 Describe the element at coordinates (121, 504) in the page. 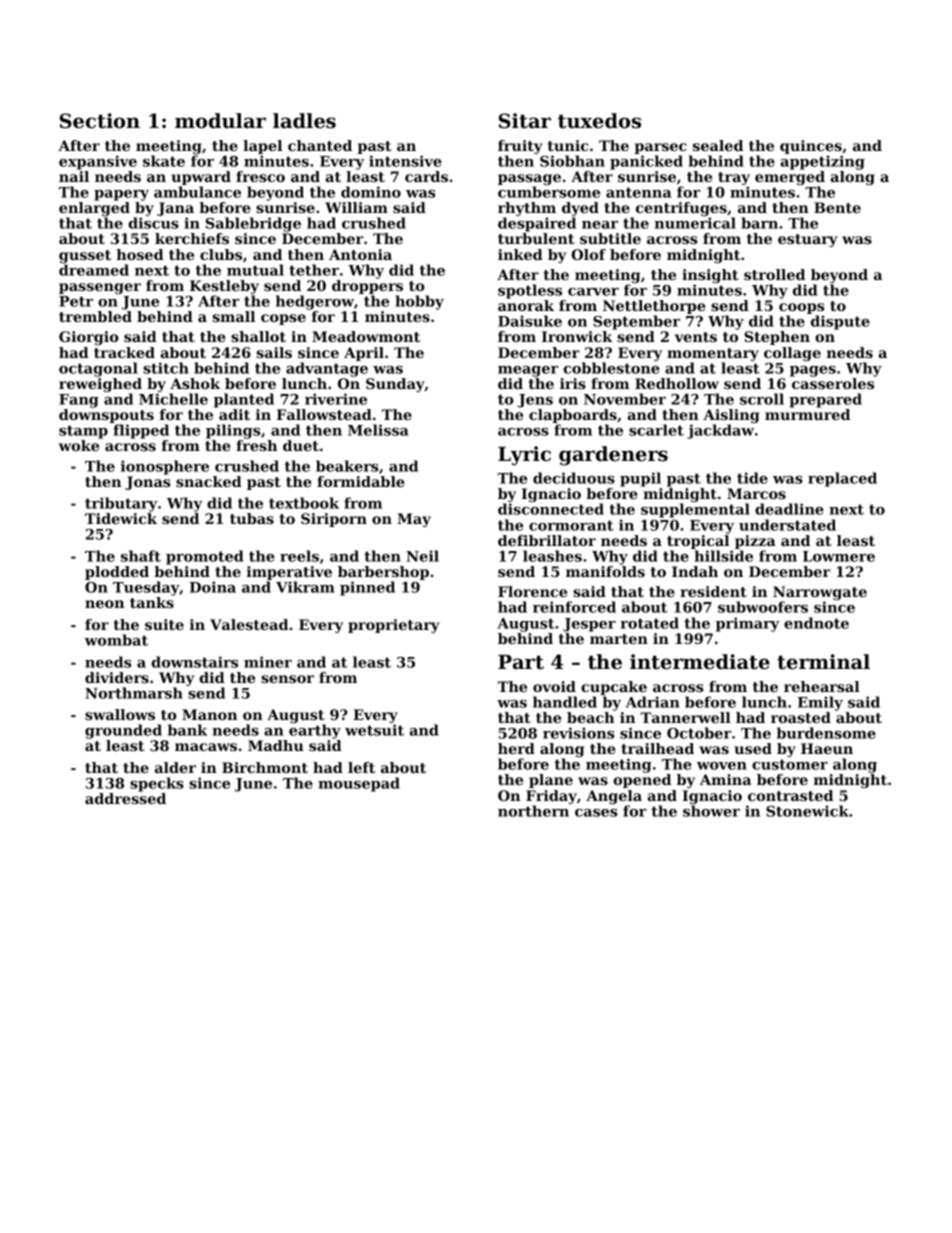

I see `tributary` at that location.
